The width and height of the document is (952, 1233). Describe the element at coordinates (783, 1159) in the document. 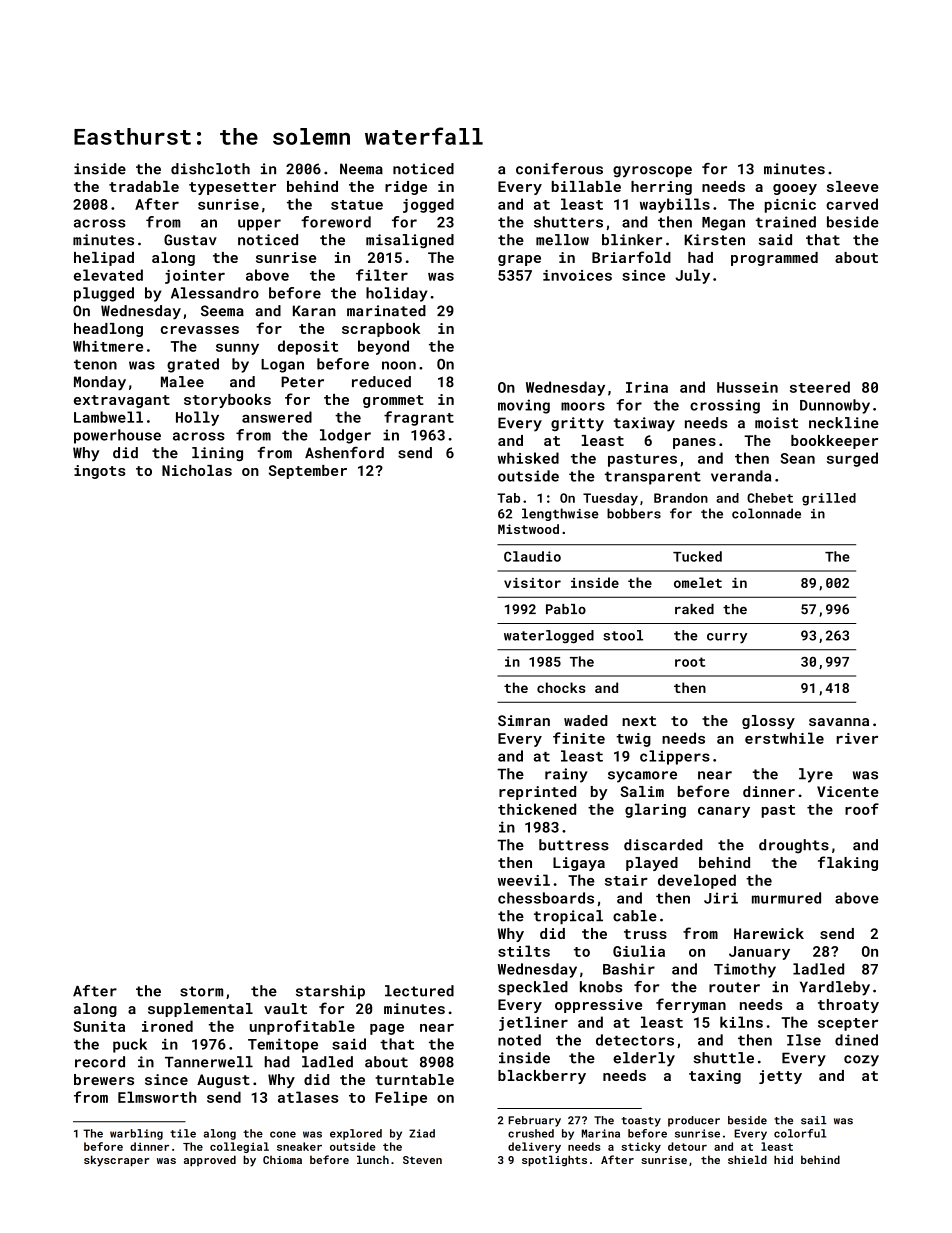

I see `hid` at that location.
